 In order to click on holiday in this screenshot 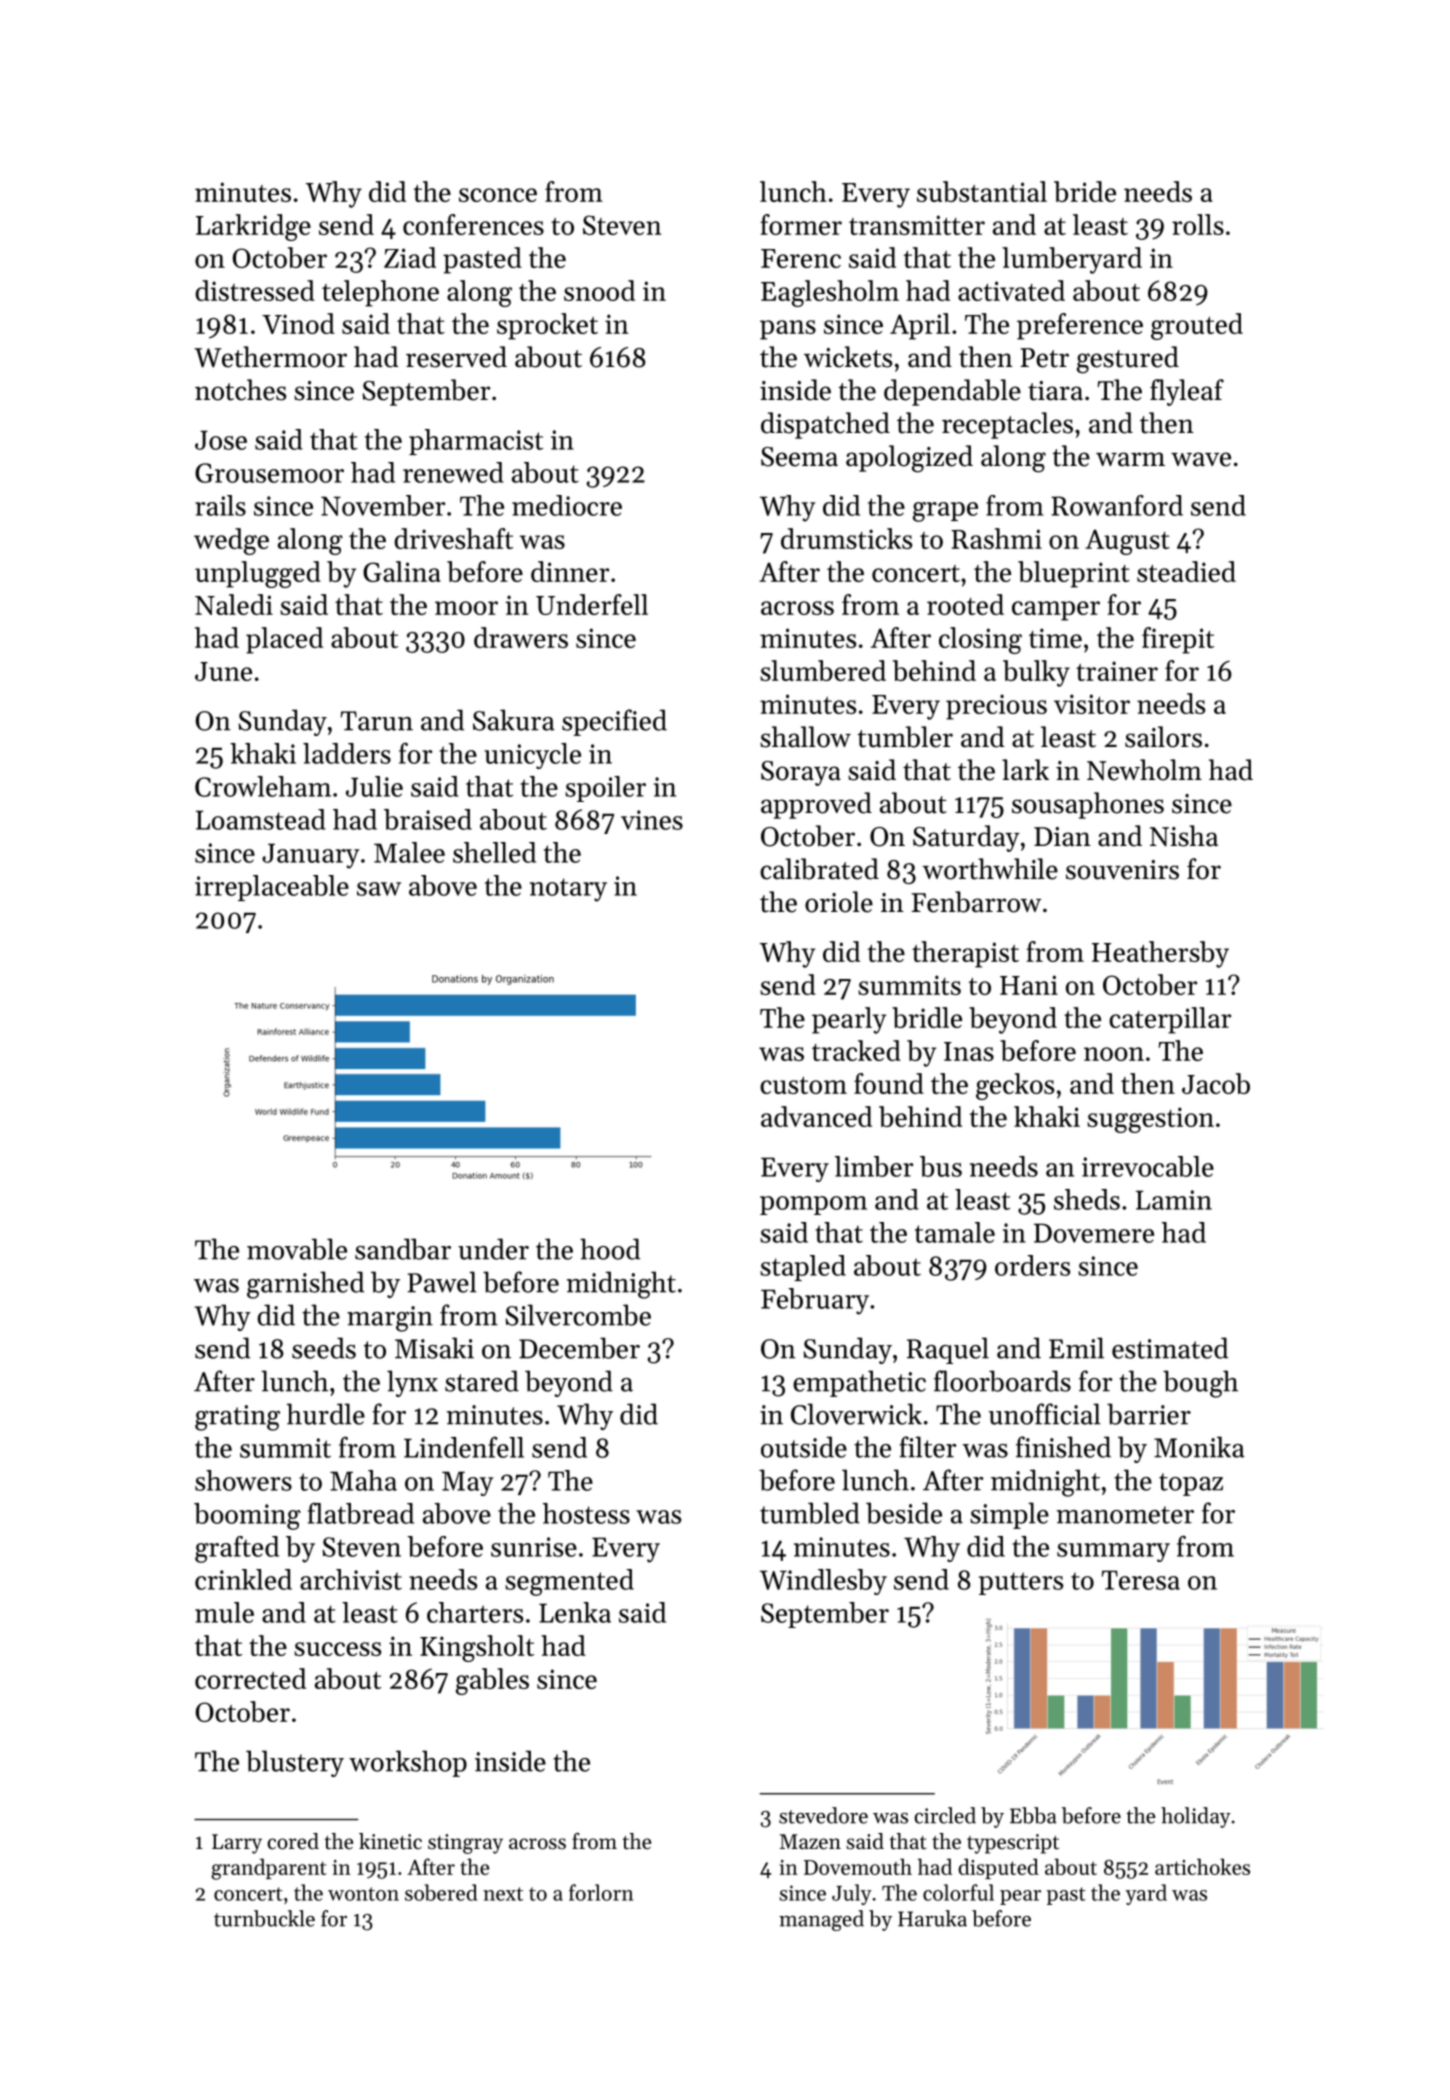, I will do `click(1196, 1817)`.
